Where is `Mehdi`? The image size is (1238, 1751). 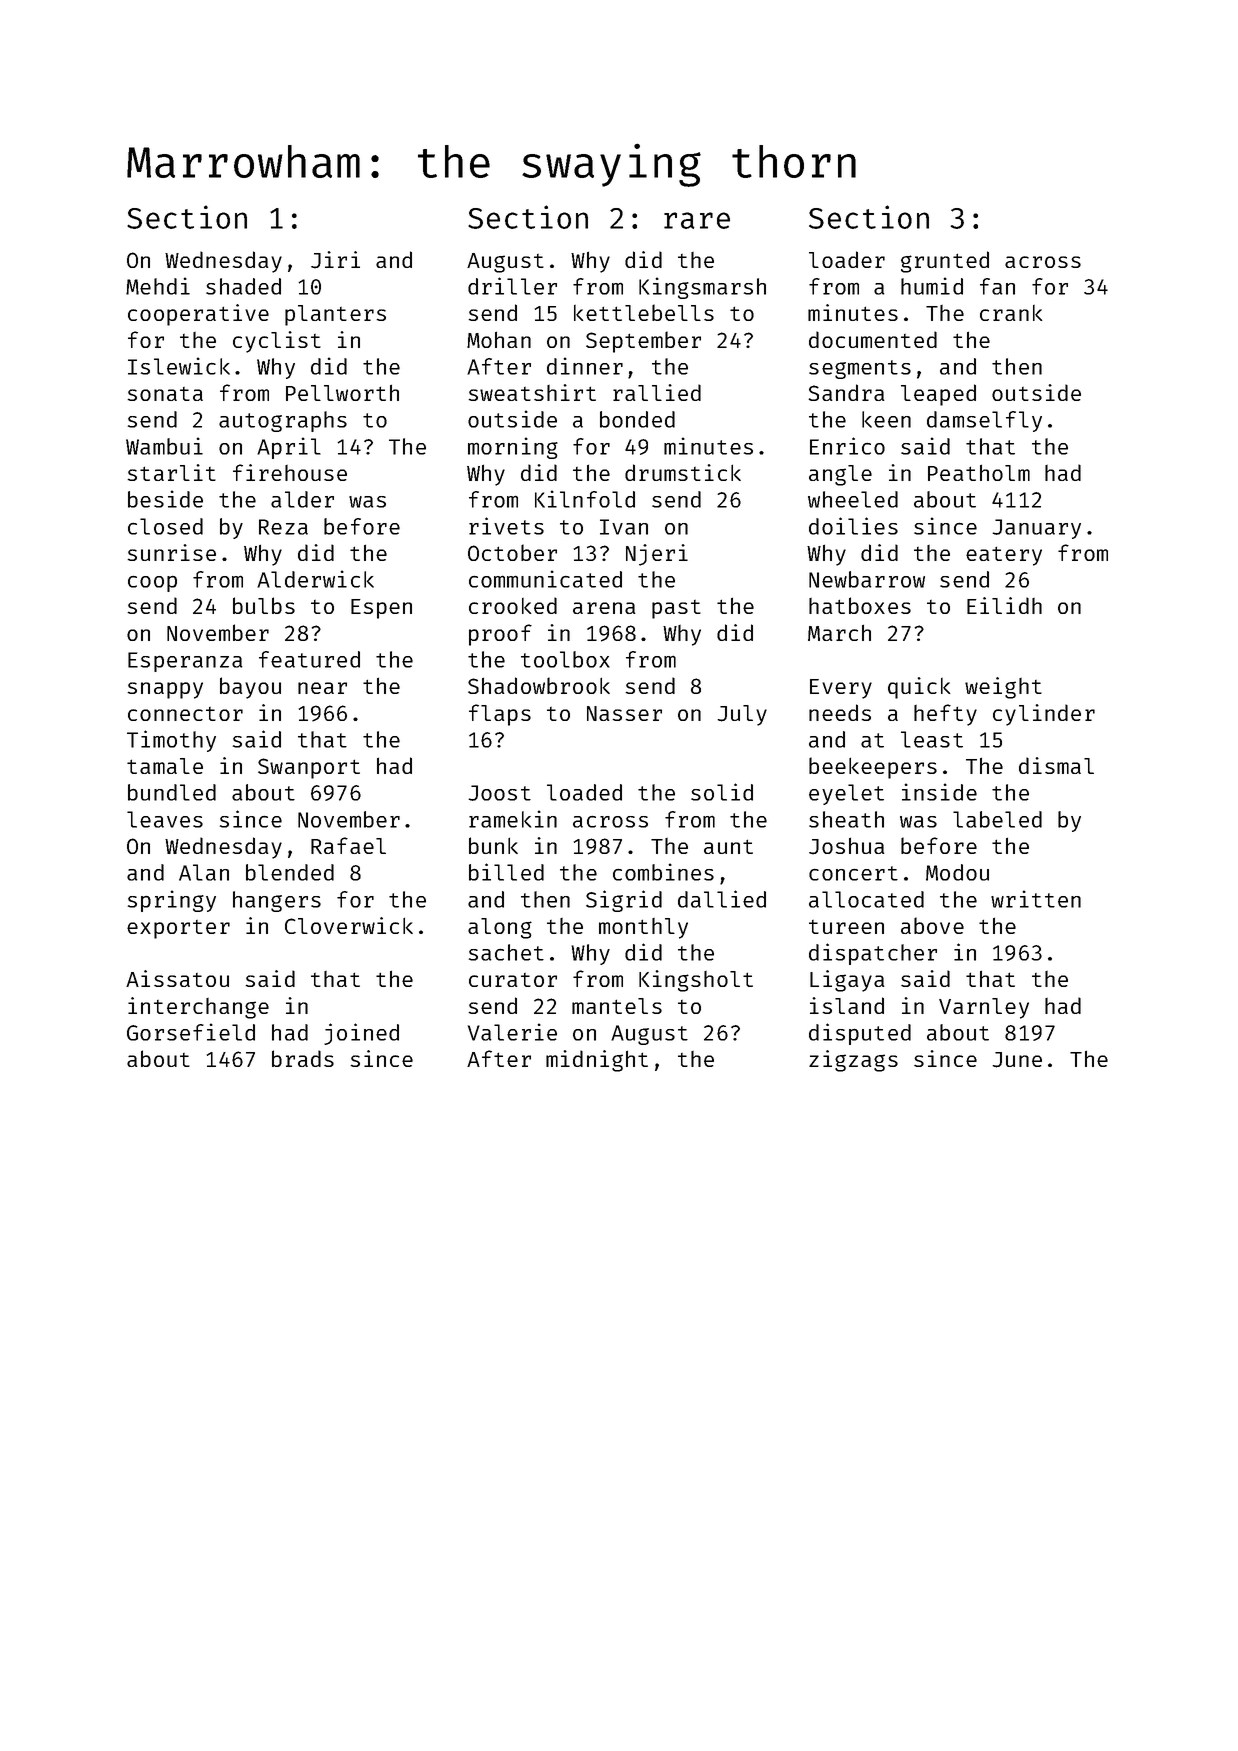 Mehdi is located at coordinates (158, 286).
